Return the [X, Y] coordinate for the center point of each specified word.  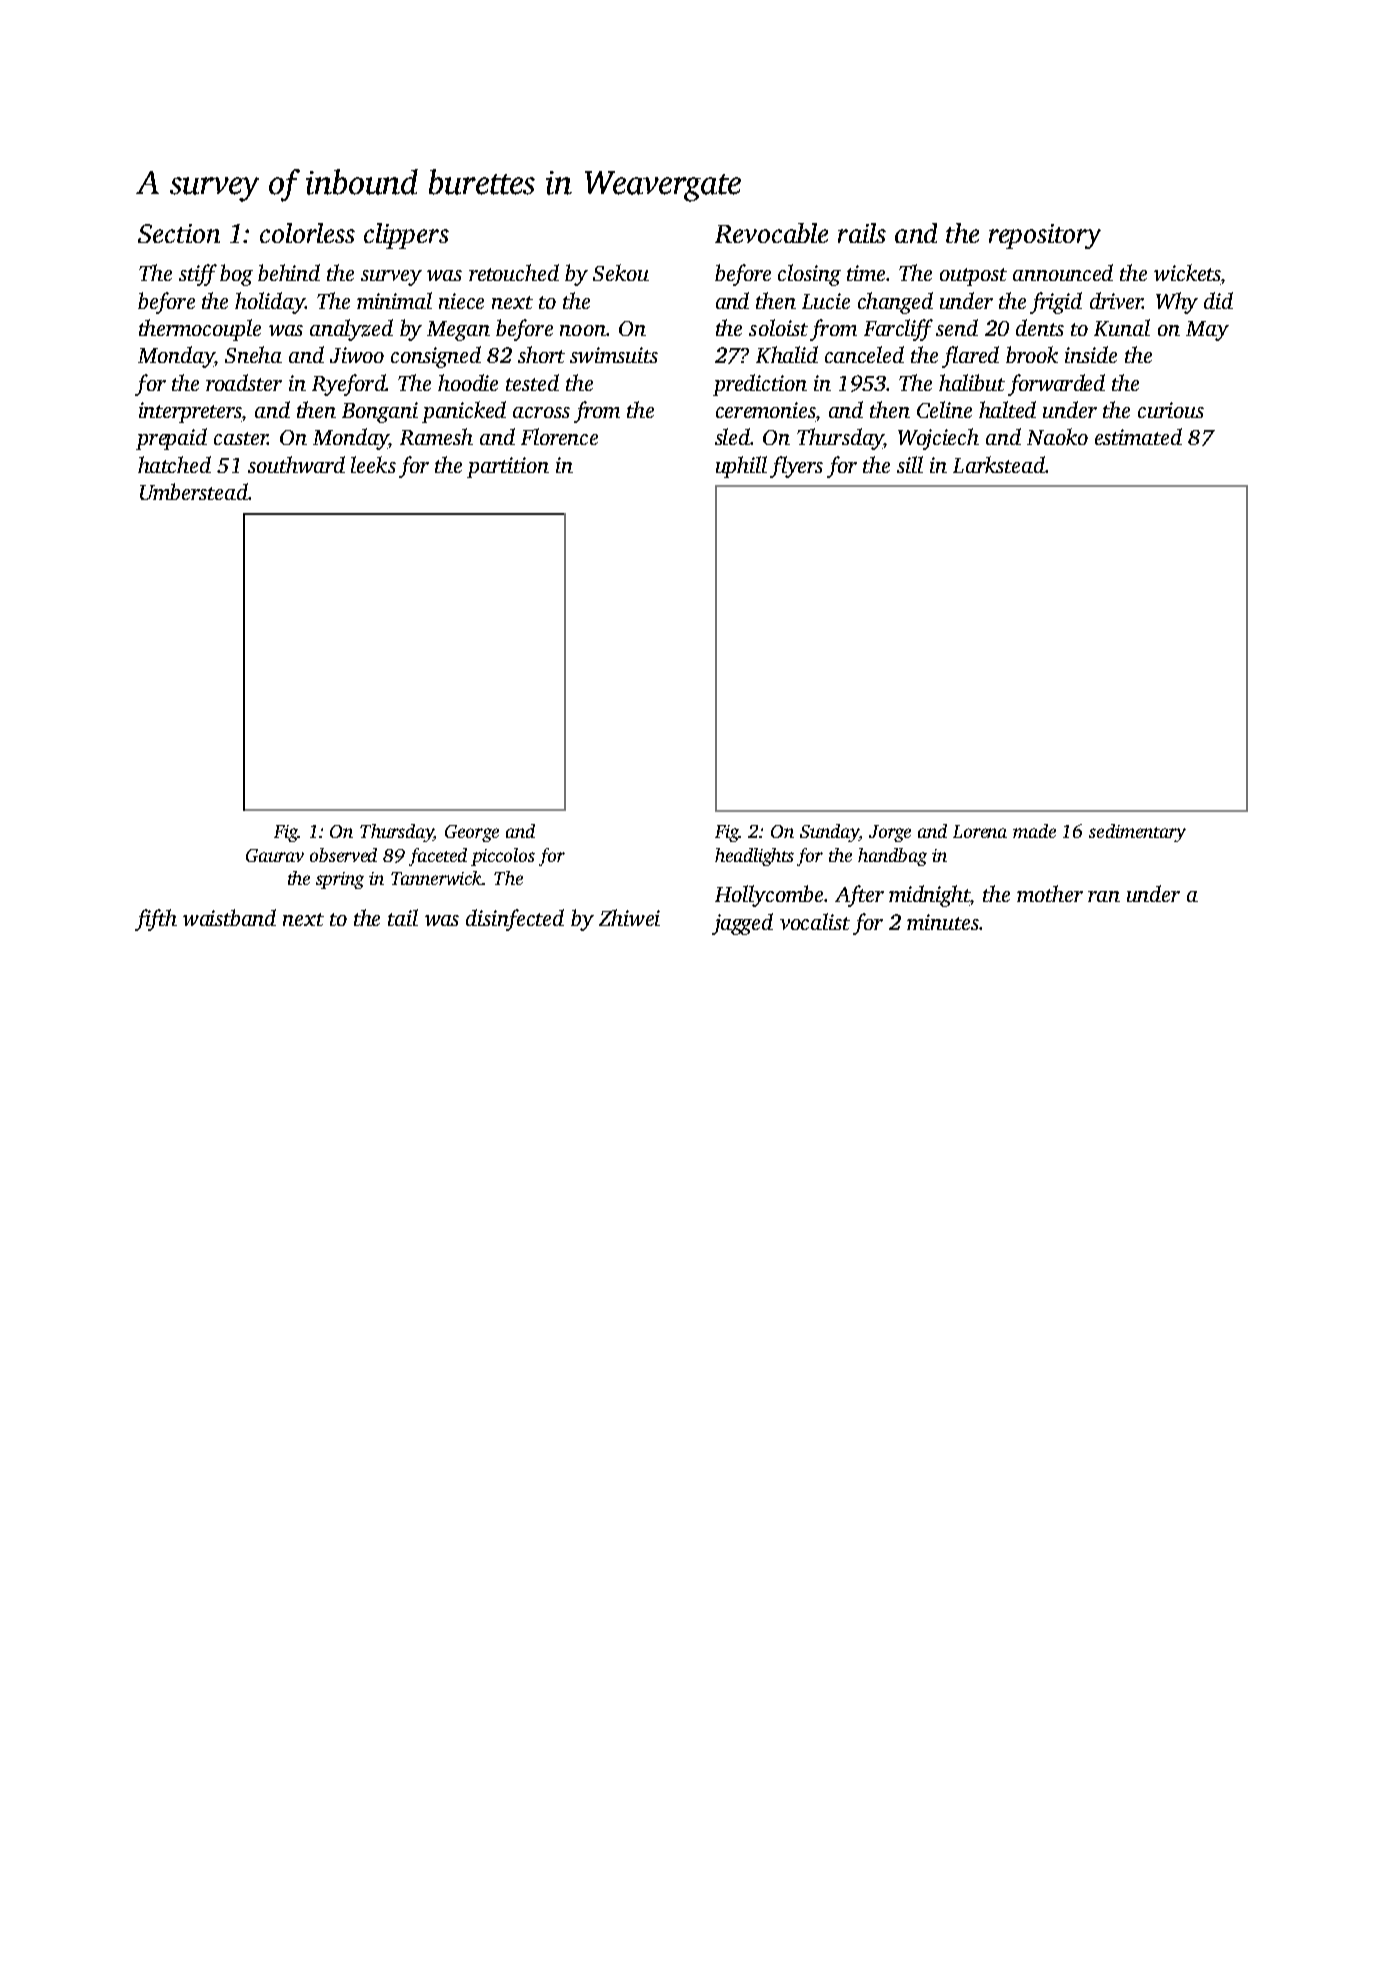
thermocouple [200, 330]
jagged [742, 924]
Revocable [771, 233]
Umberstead [194, 491]
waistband [229, 917]
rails [862, 233]
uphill [741, 467]
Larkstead [999, 464]
